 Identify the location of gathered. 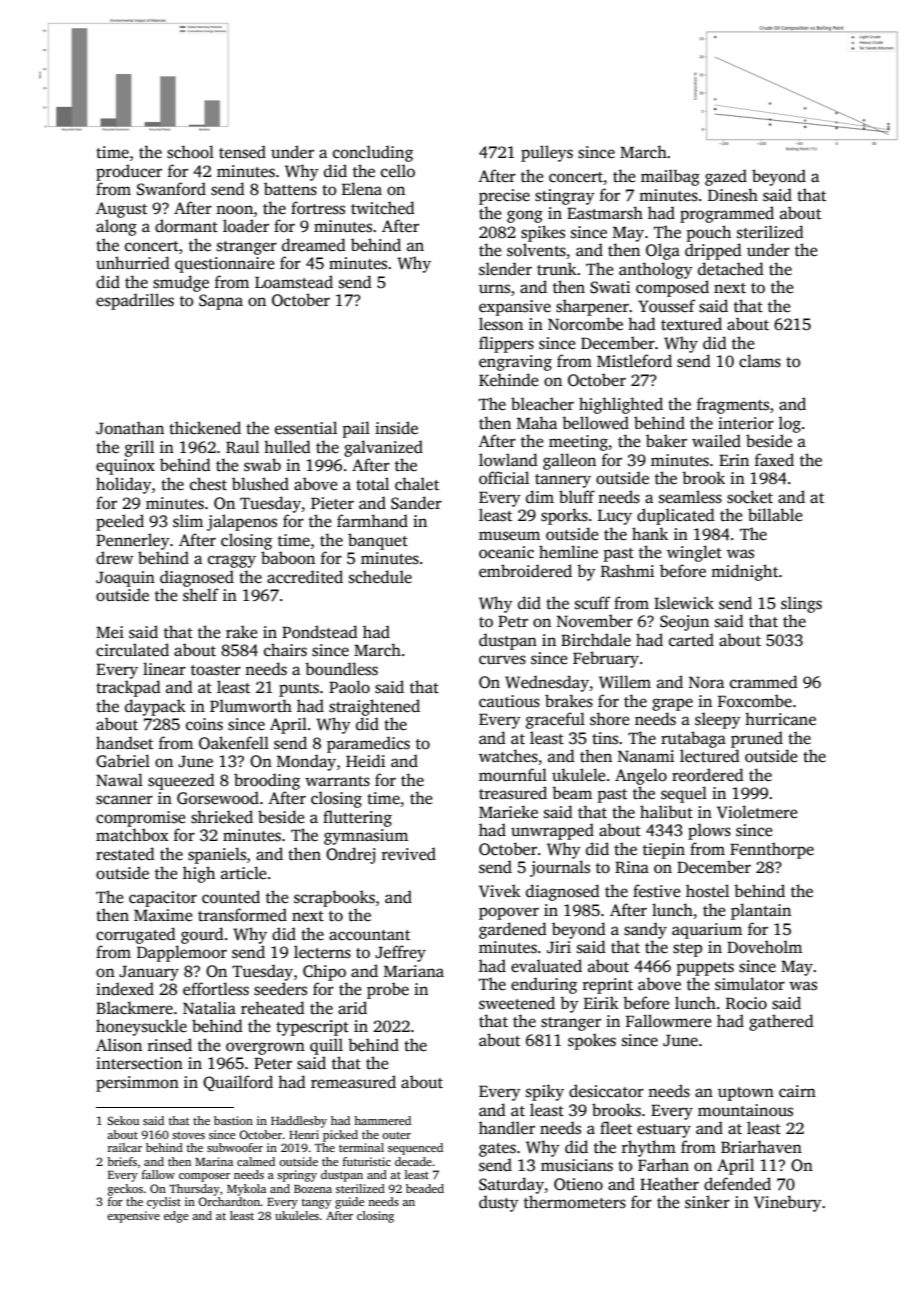
(781, 1022).
